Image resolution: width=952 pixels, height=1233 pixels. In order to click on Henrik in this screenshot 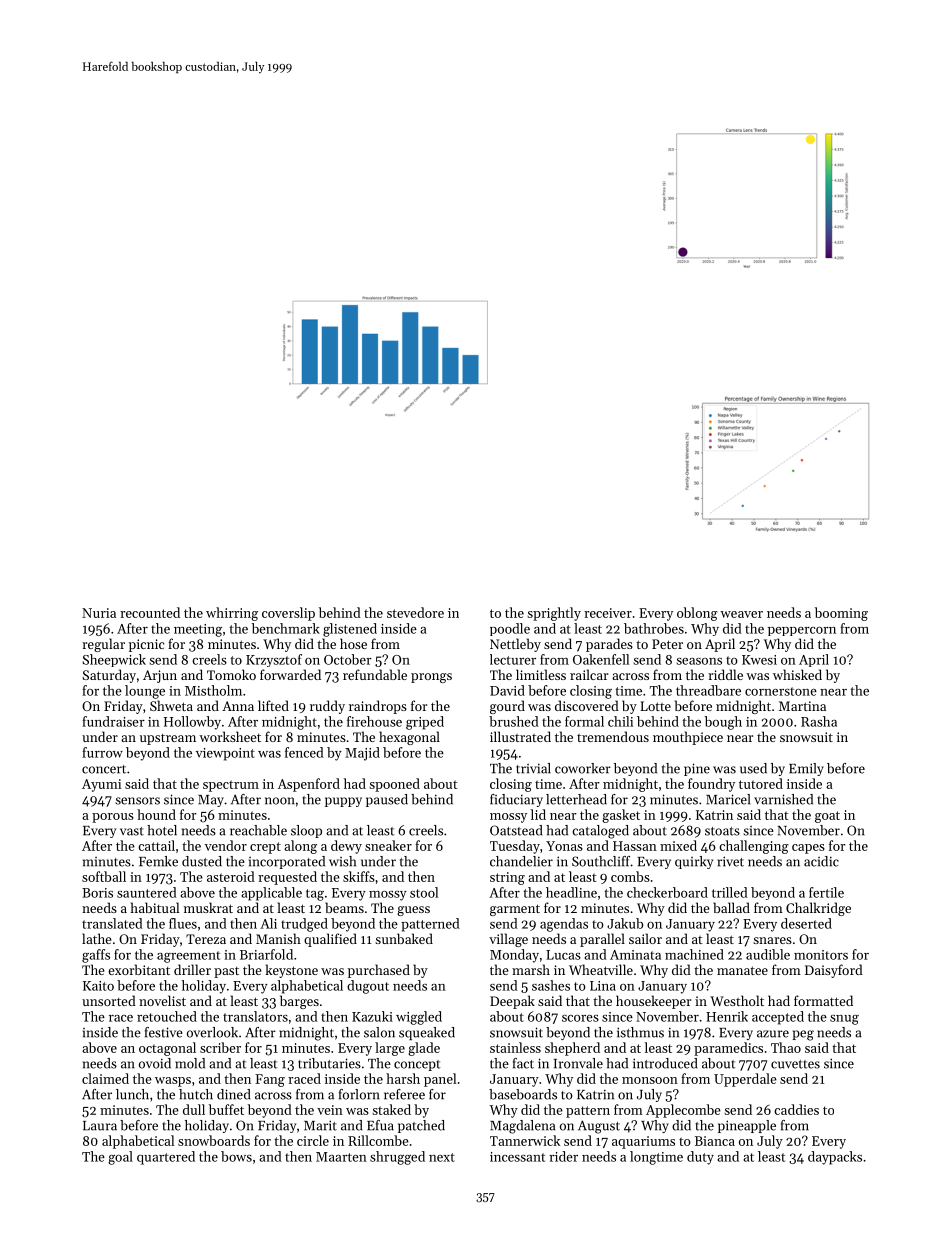, I will do `click(727, 1016)`.
